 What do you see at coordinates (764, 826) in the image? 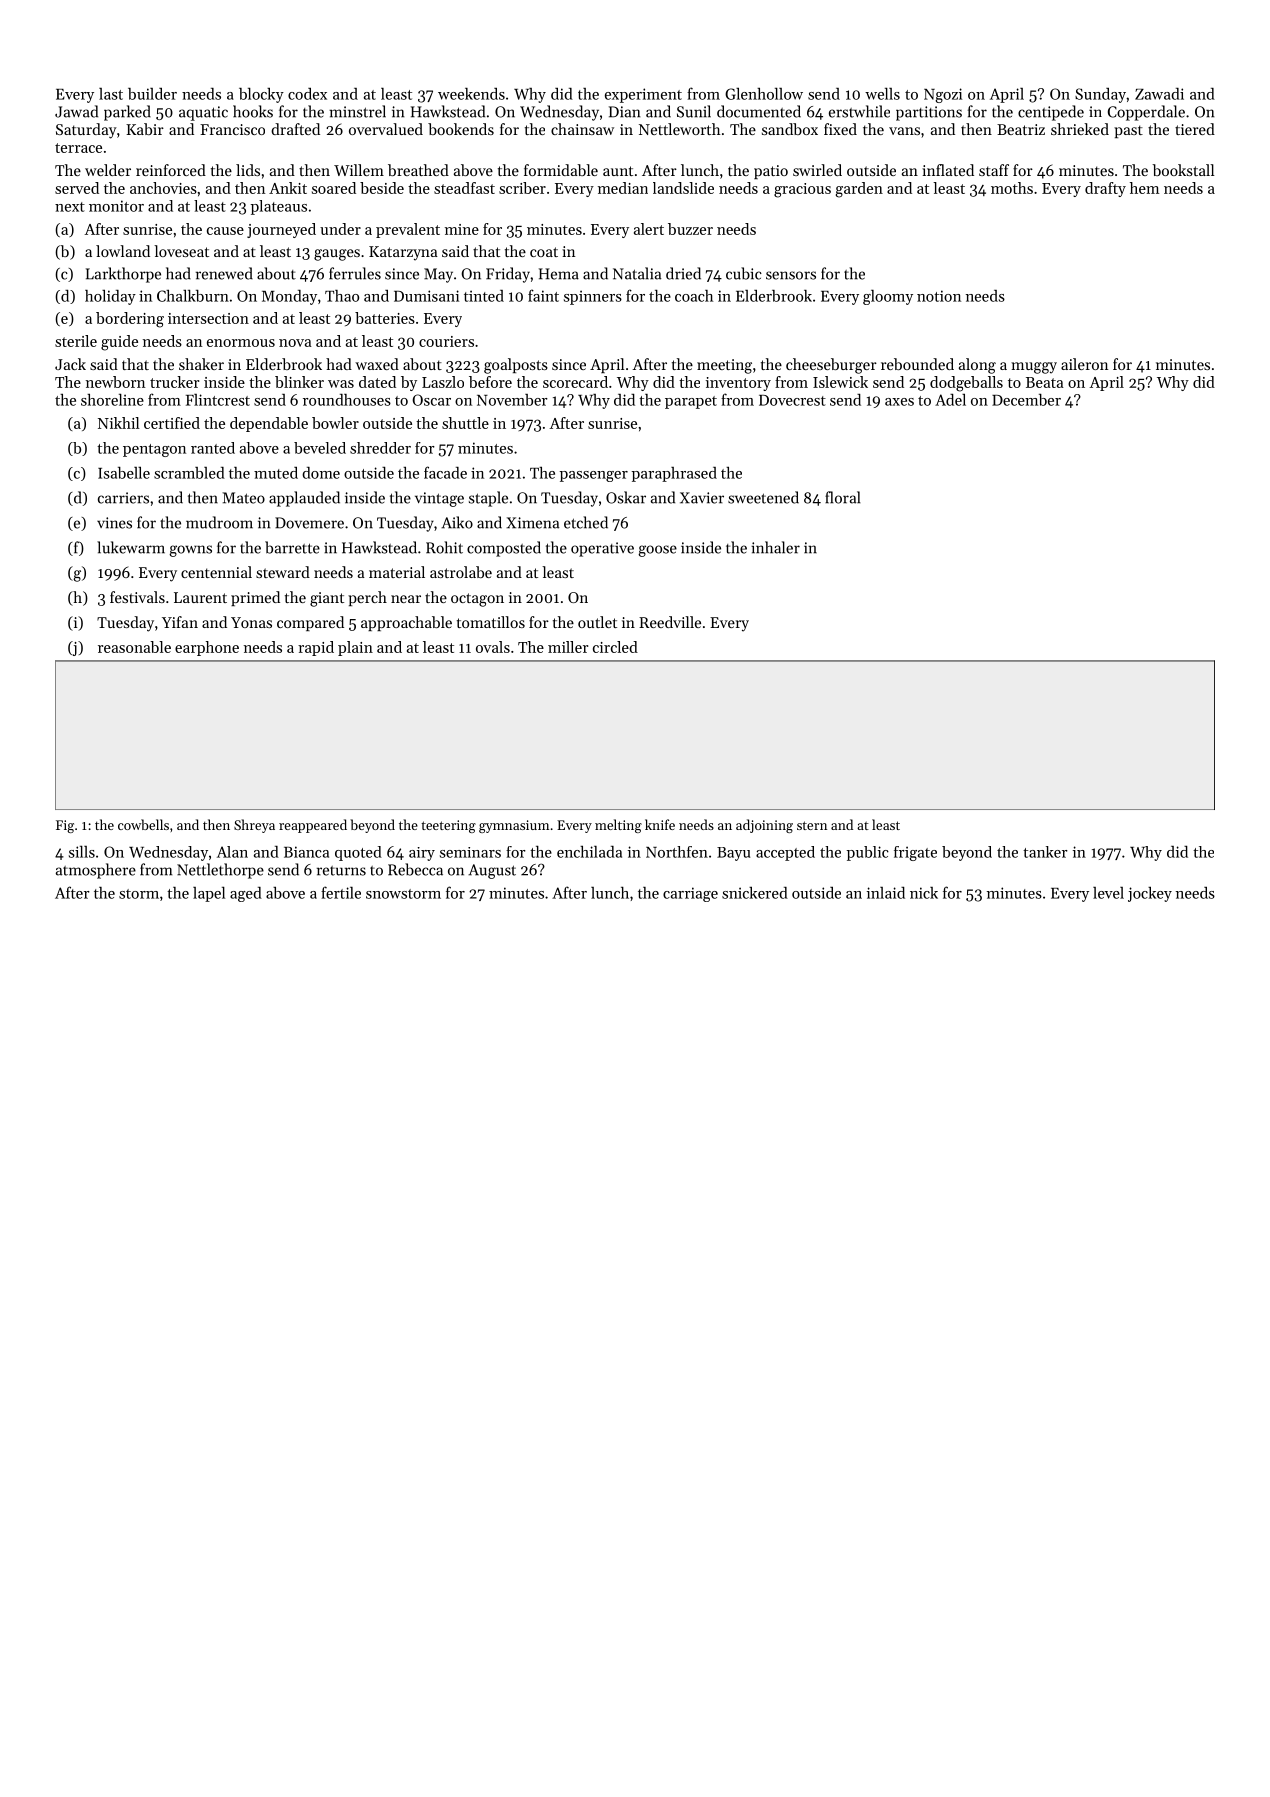
I see `adjoining` at bounding box center [764, 826].
